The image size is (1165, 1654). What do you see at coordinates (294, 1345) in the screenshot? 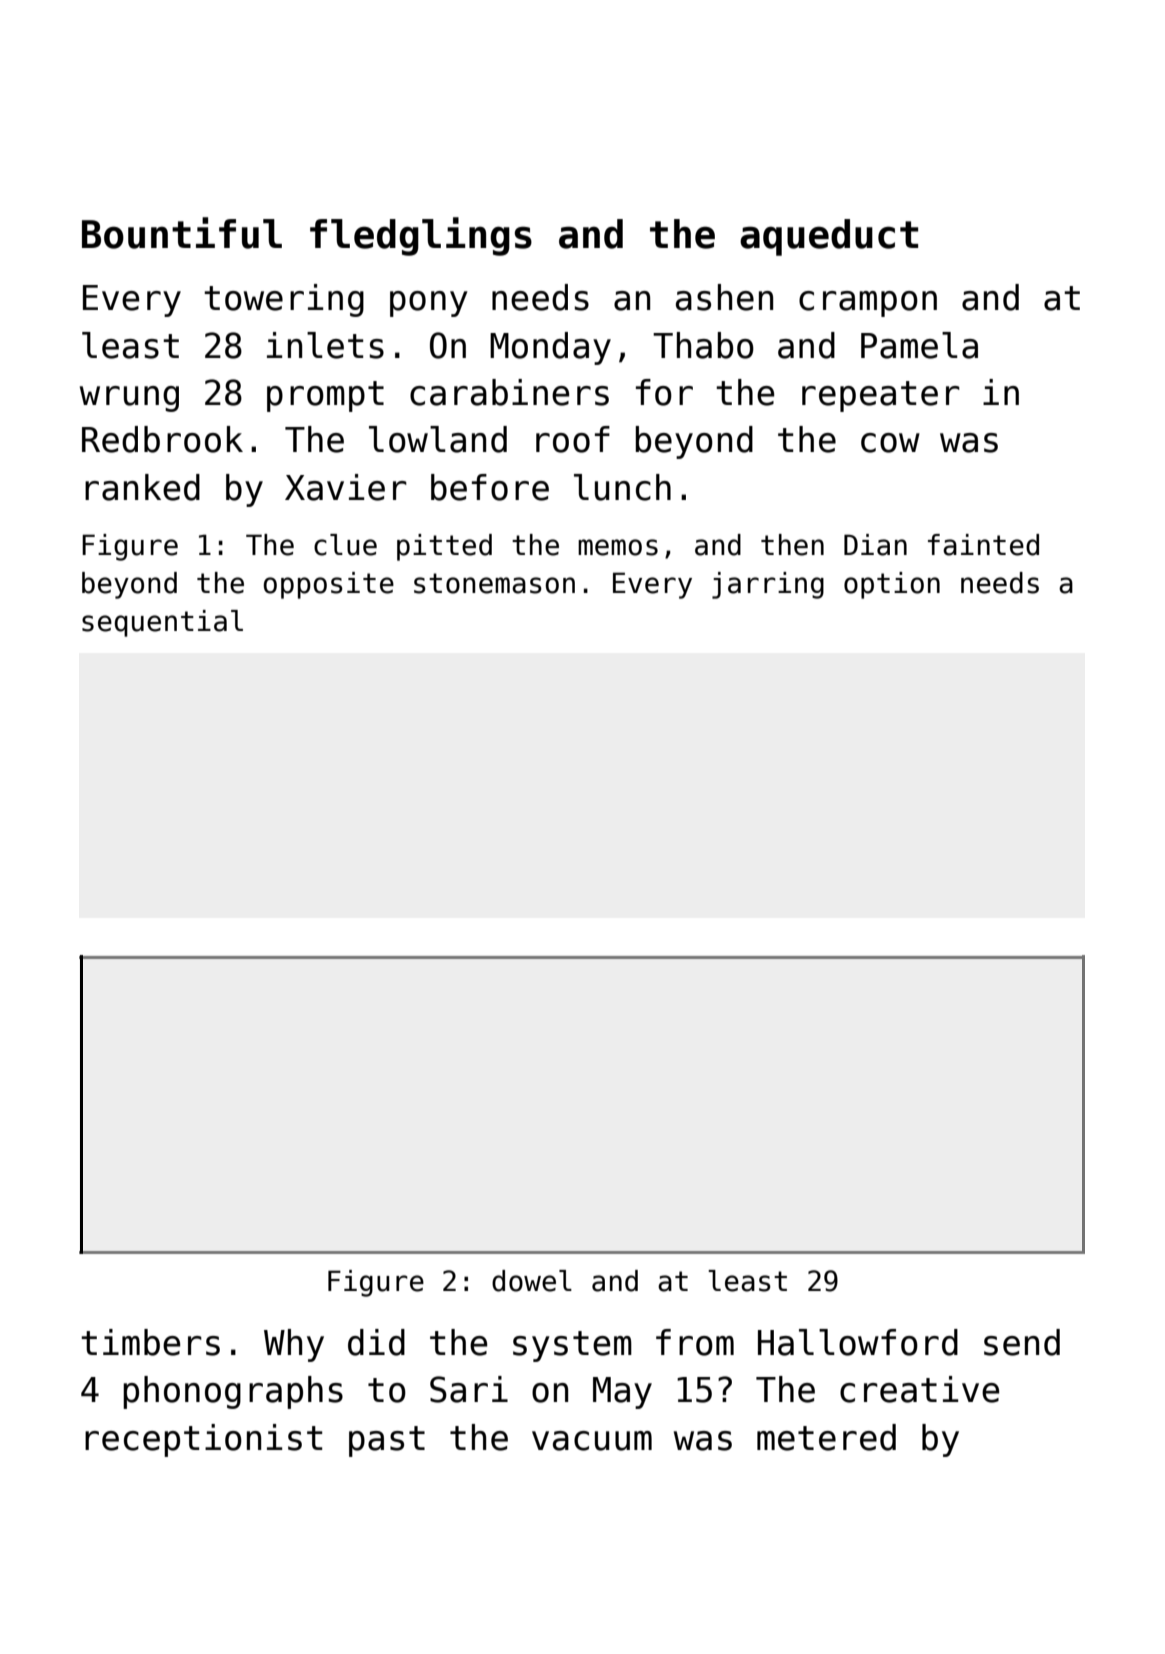
I see `Why` at bounding box center [294, 1345].
